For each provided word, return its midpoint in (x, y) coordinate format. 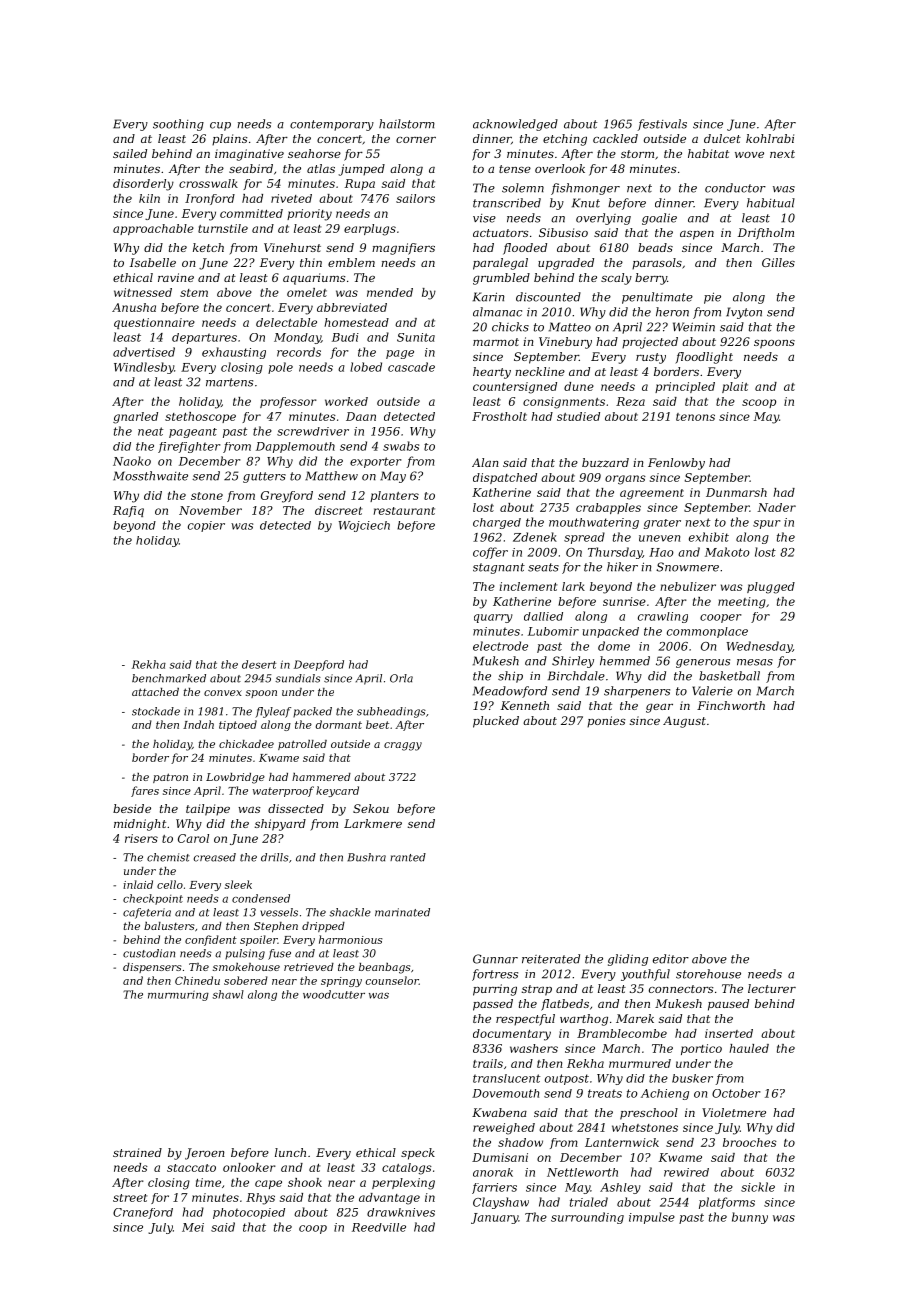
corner (416, 140)
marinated (402, 912)
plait (735, 387)
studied (578, 416)
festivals (662, 125)
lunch (290, 1152)
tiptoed (238, 725)
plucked (496, 722)
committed (251, 213)
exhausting (234, 353)
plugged (771, 588)
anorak (493, 1172)
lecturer (772, 988)
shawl (228, 994)
